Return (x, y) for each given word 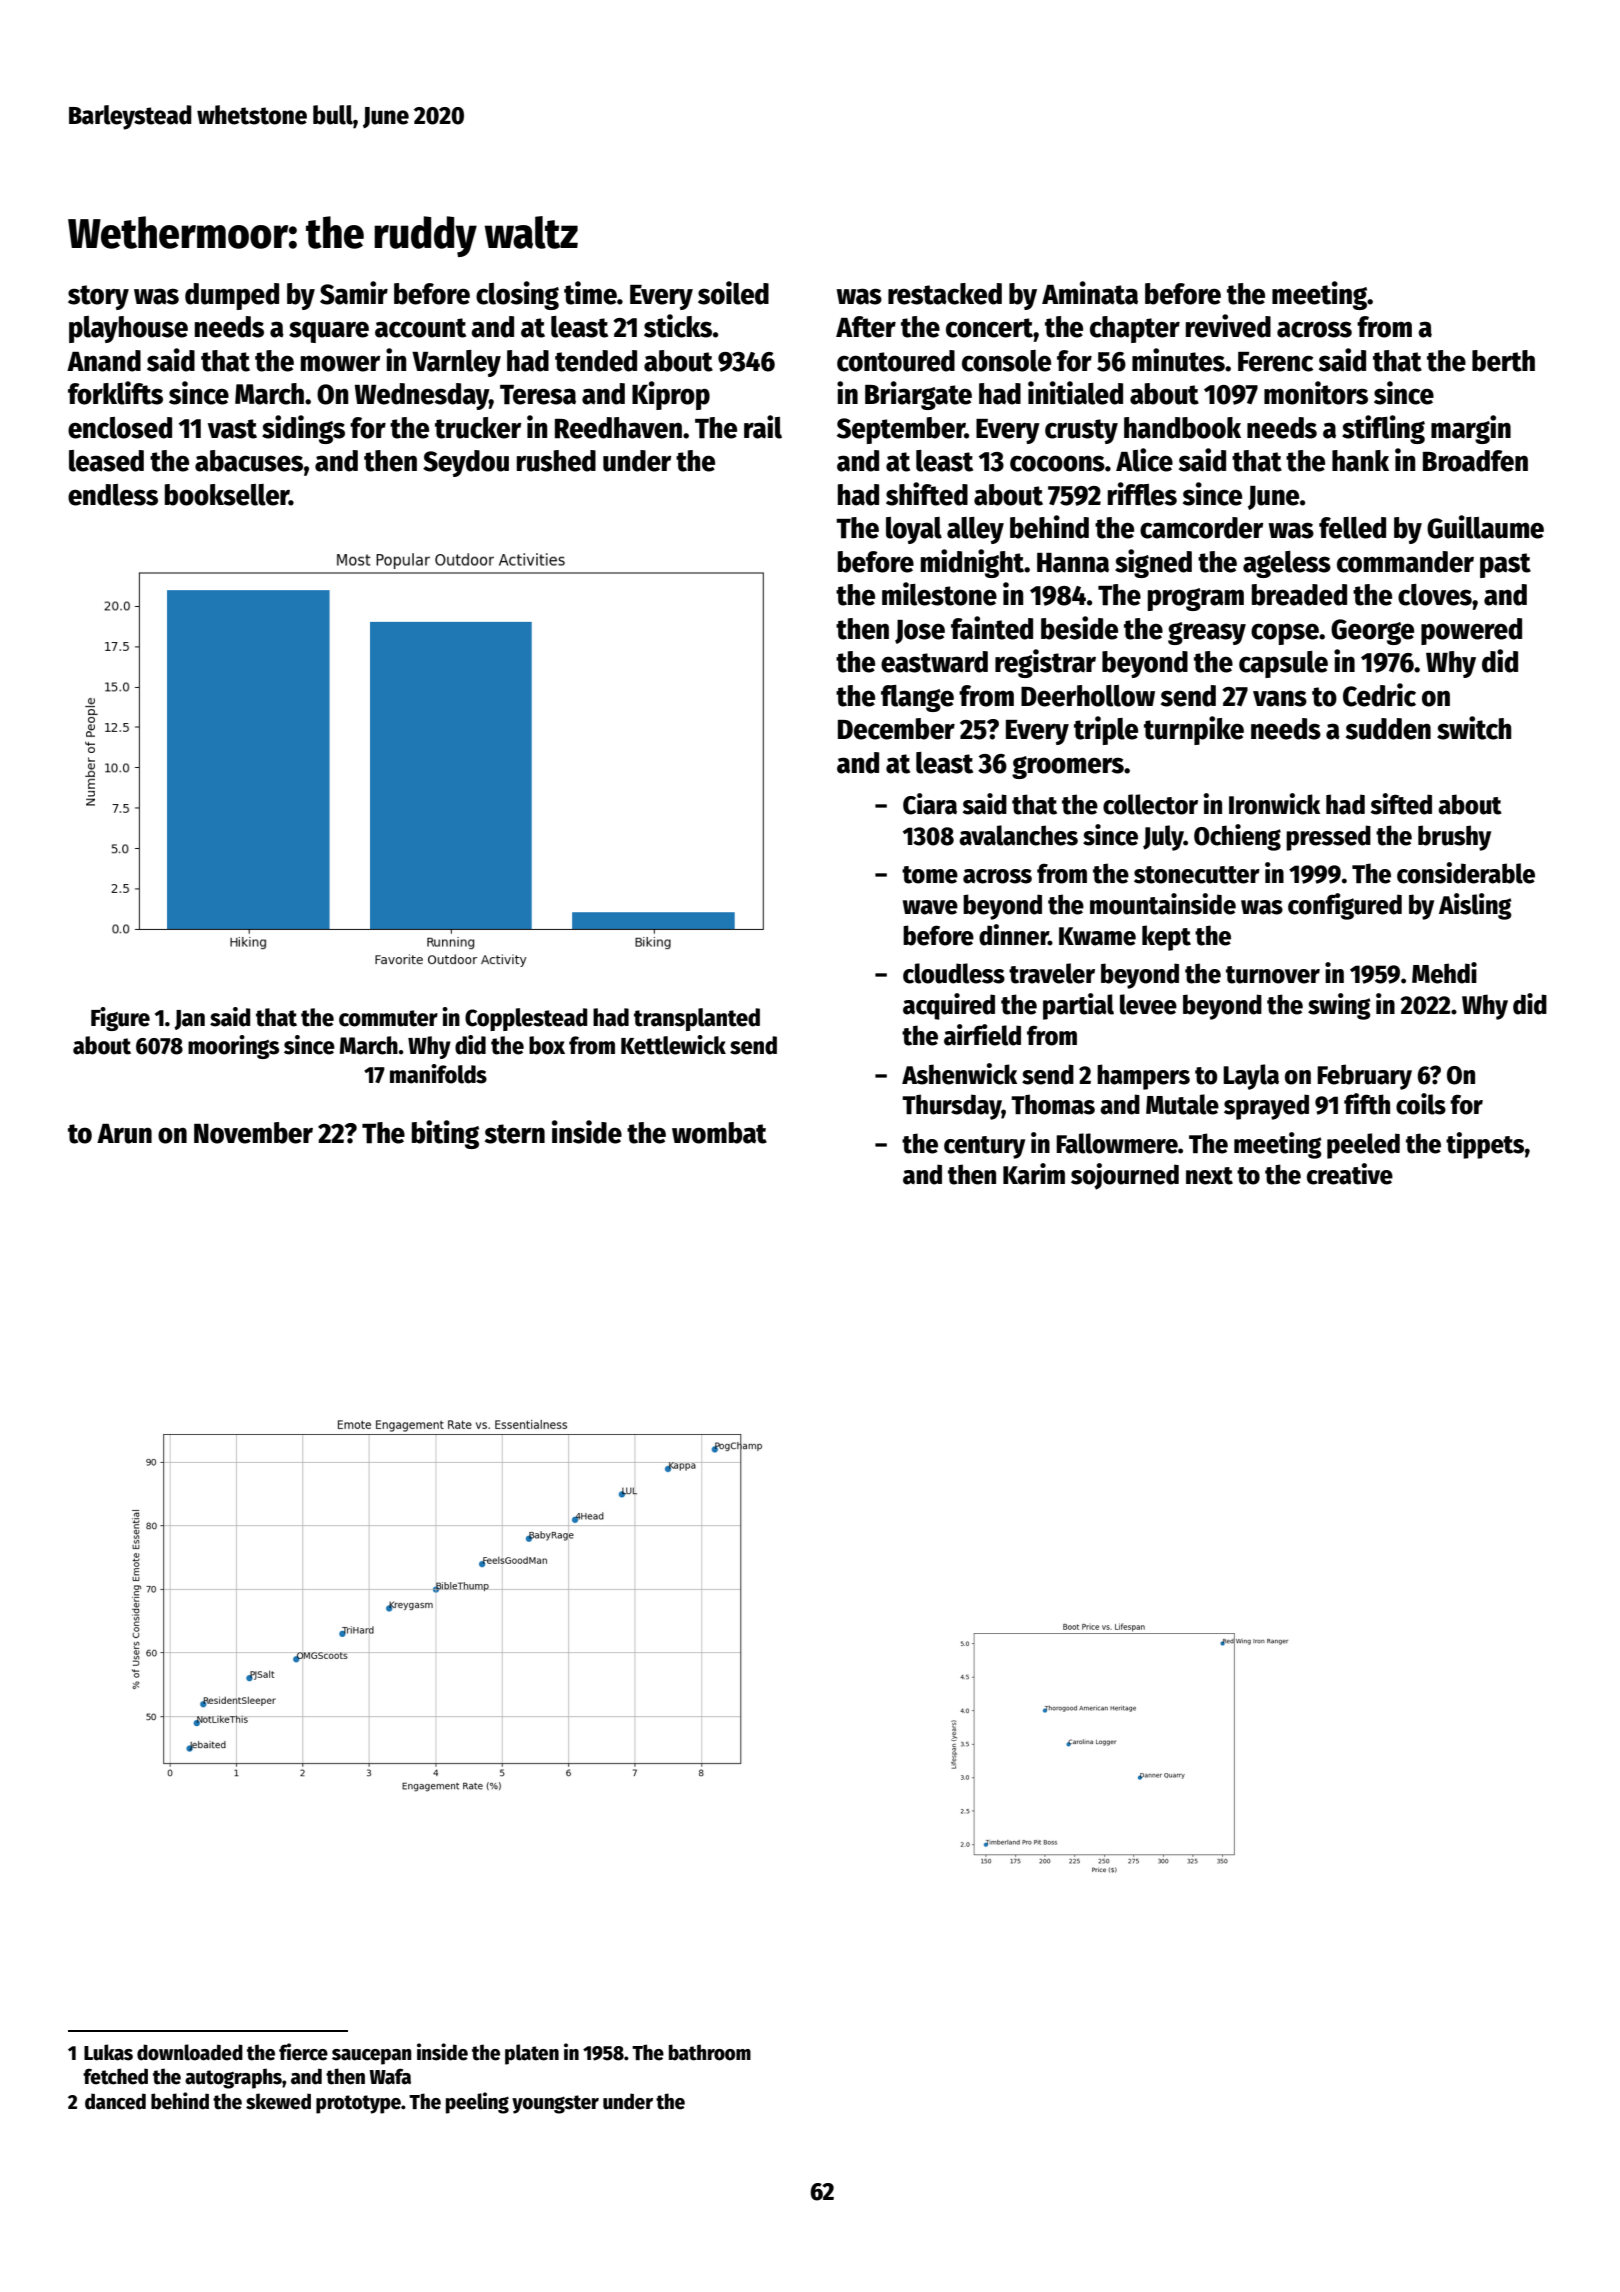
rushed (556, 461)
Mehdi (1444, 973)
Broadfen (1475, 461)
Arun (124, 1134)
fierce (303, 2052)
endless (113, 495)
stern (515, 1134)
